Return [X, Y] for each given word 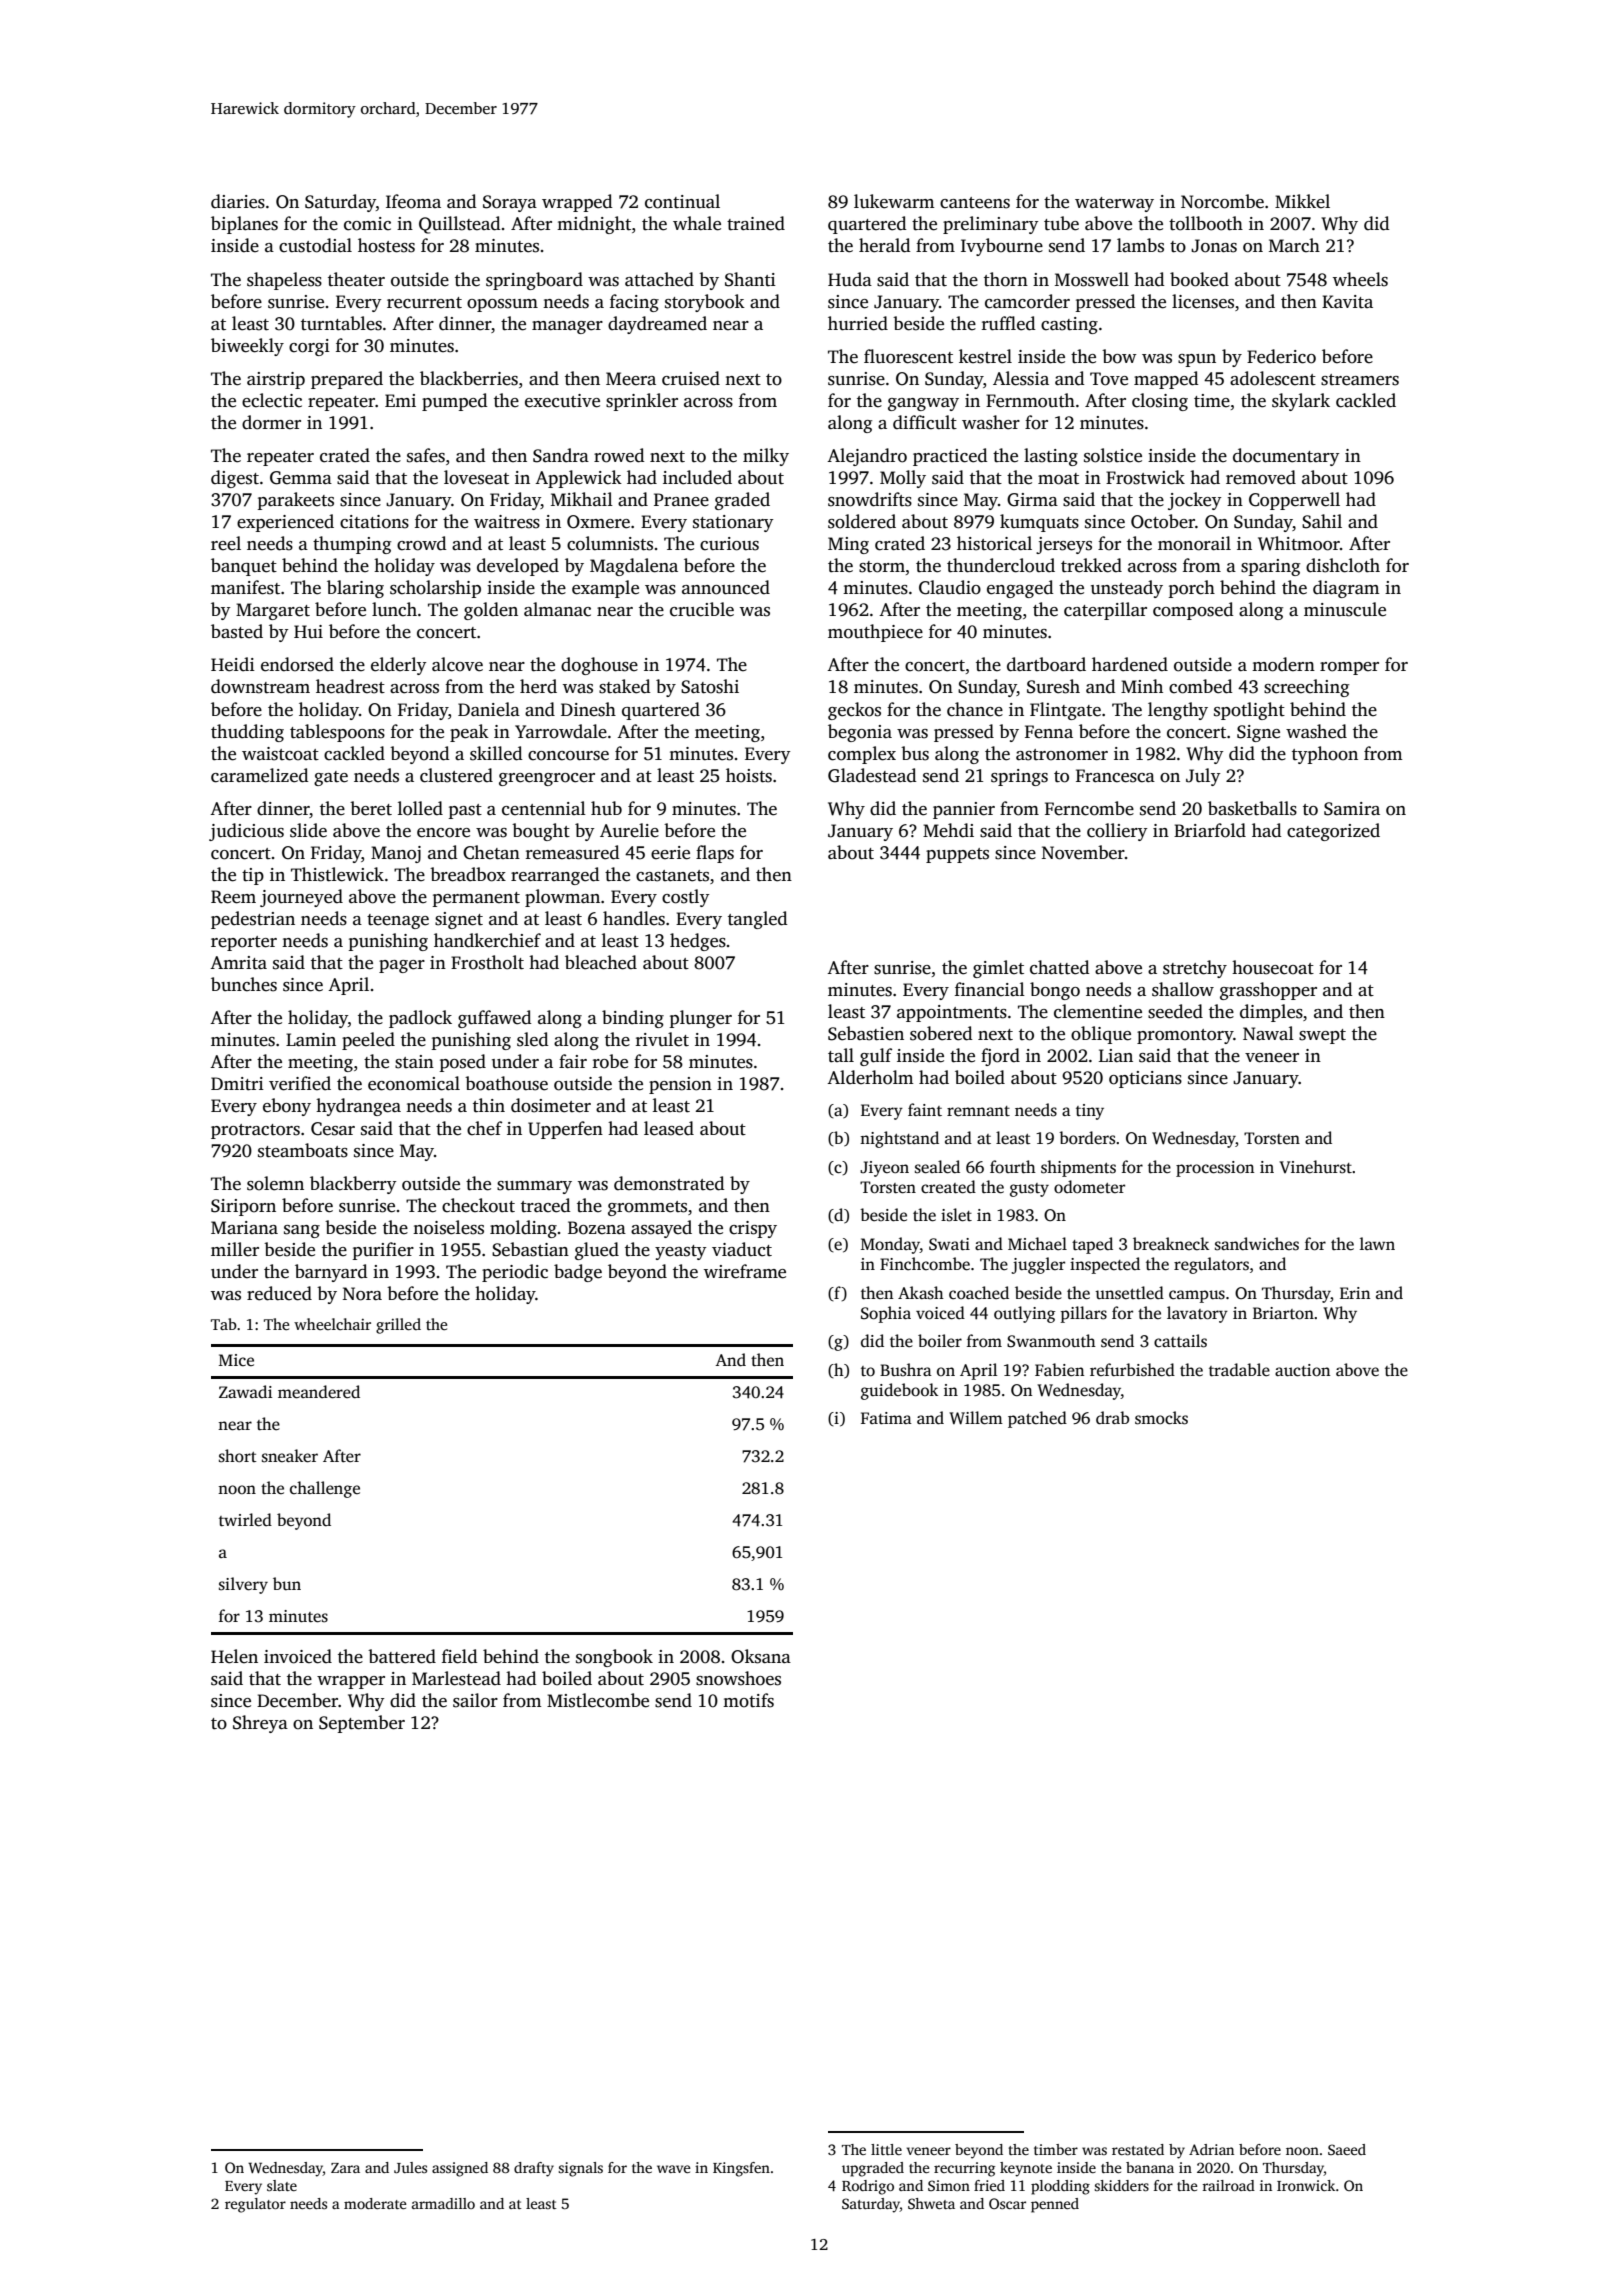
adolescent [1273, 378]
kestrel [985, 356]
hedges [698, 942]
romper [1349, 668]
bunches [244, 984]
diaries [238, 201]
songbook [614, 1658]
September [362, 1724]
